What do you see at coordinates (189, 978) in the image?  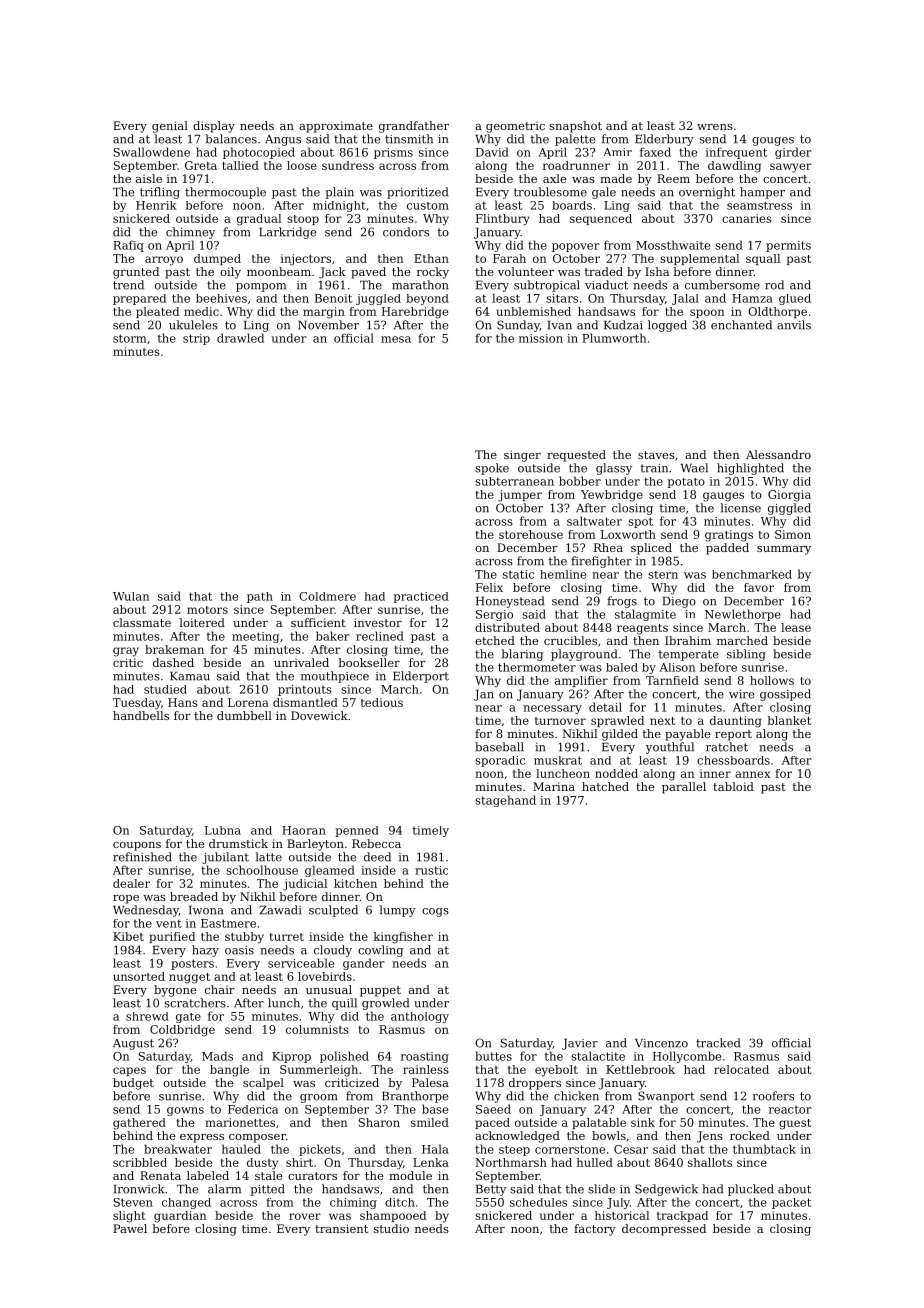 I see `nugget` at bounding box center [189, 978].
